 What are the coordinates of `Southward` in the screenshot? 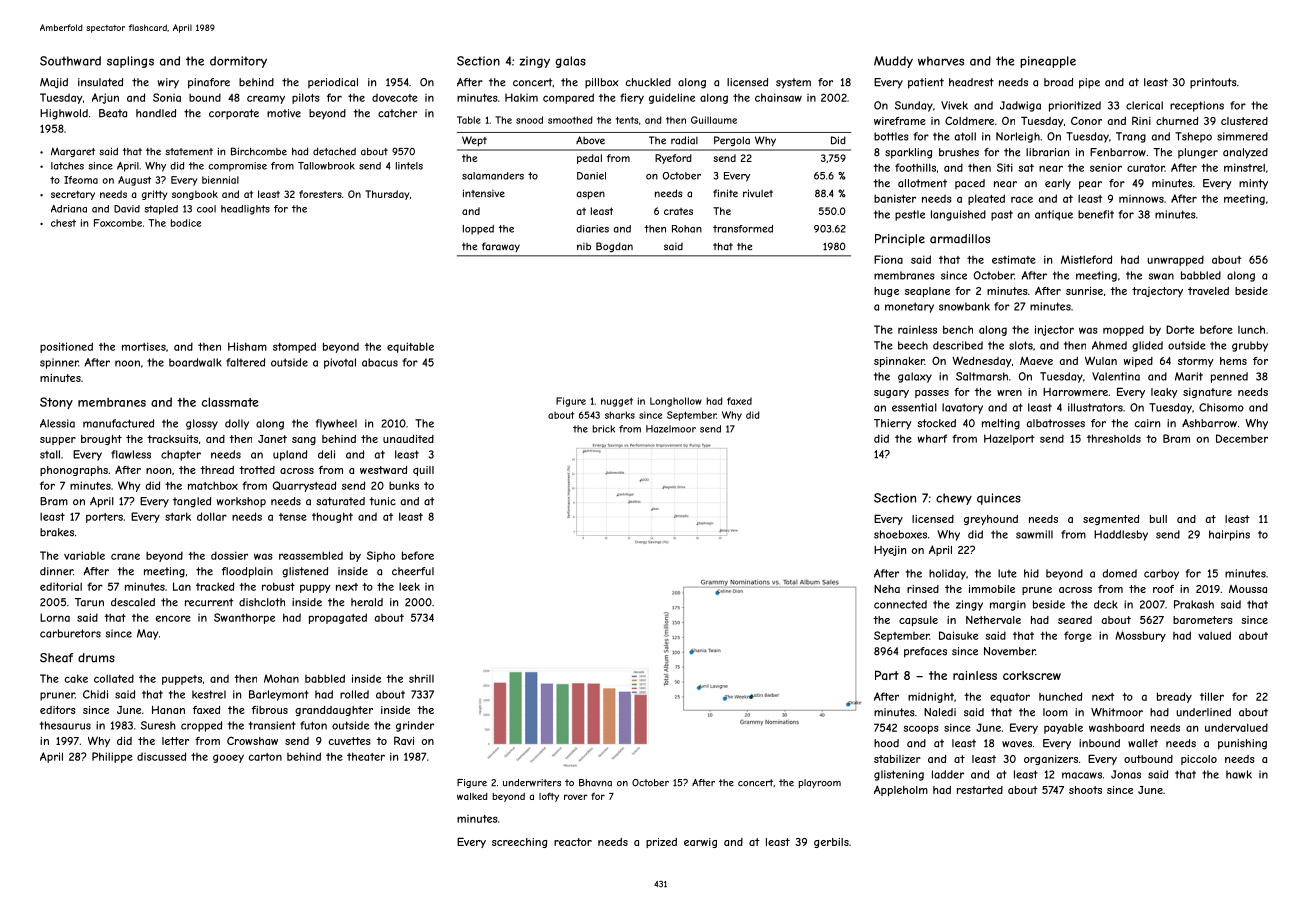 It's located at (70, 61).
